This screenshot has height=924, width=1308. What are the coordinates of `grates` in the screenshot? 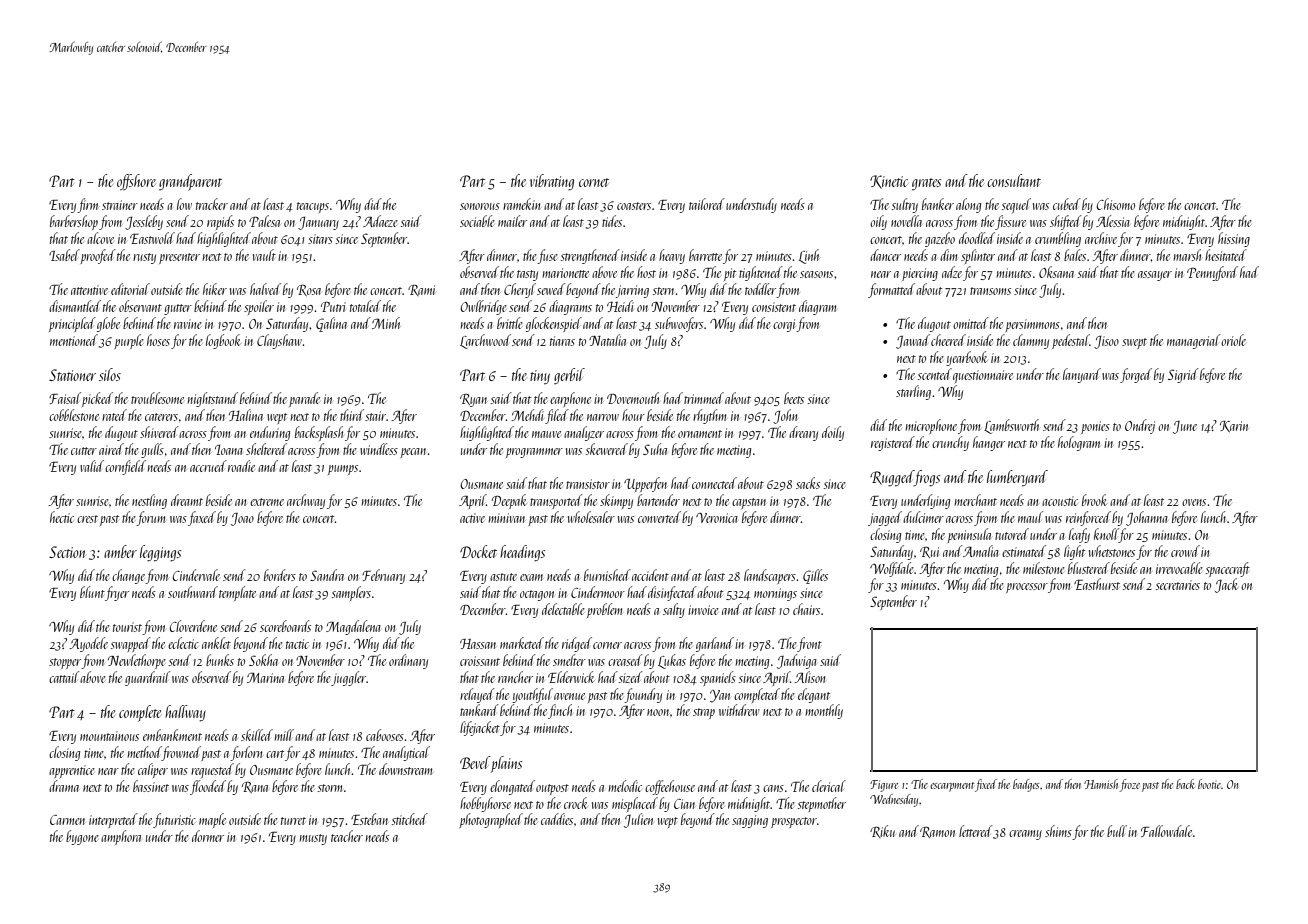 It's located at (926, 184).
